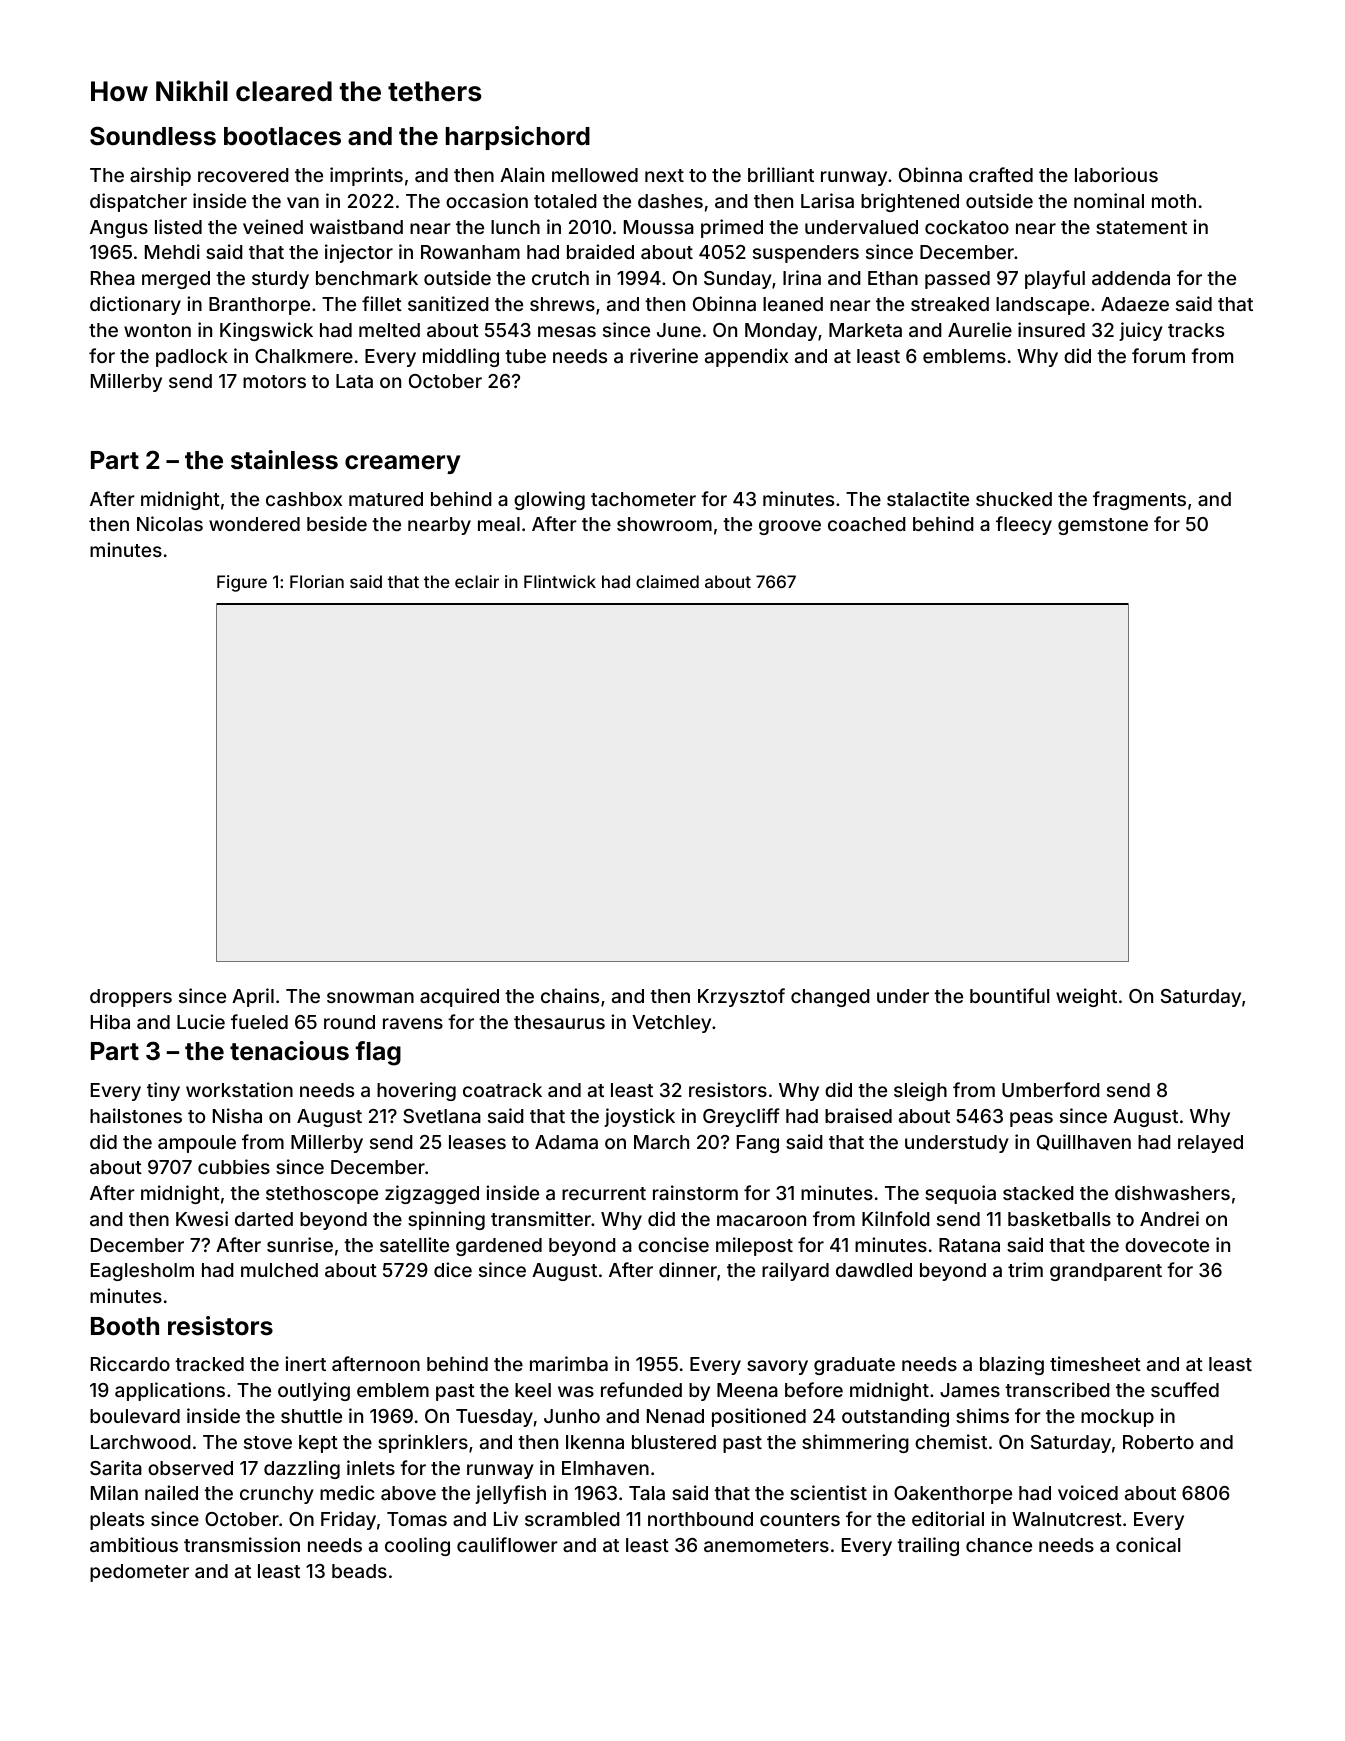 The height and width of the page is (1741, 1345). Describe the element at coordinates (242, 583) in the page. I see `Figure` at that location.
